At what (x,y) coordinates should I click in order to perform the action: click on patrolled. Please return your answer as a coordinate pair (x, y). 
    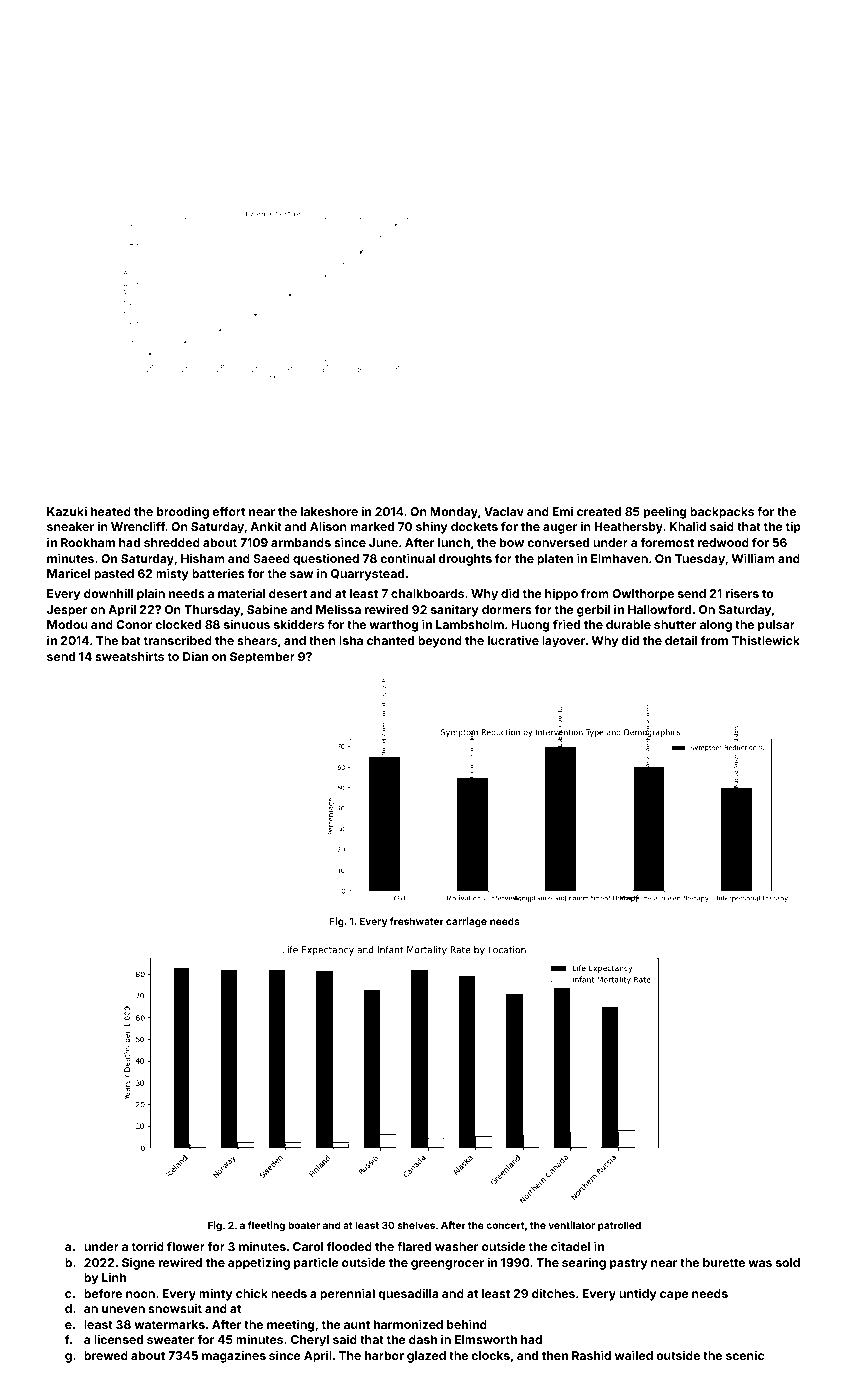
    Looking at the image, I should click on (619, 1226).
